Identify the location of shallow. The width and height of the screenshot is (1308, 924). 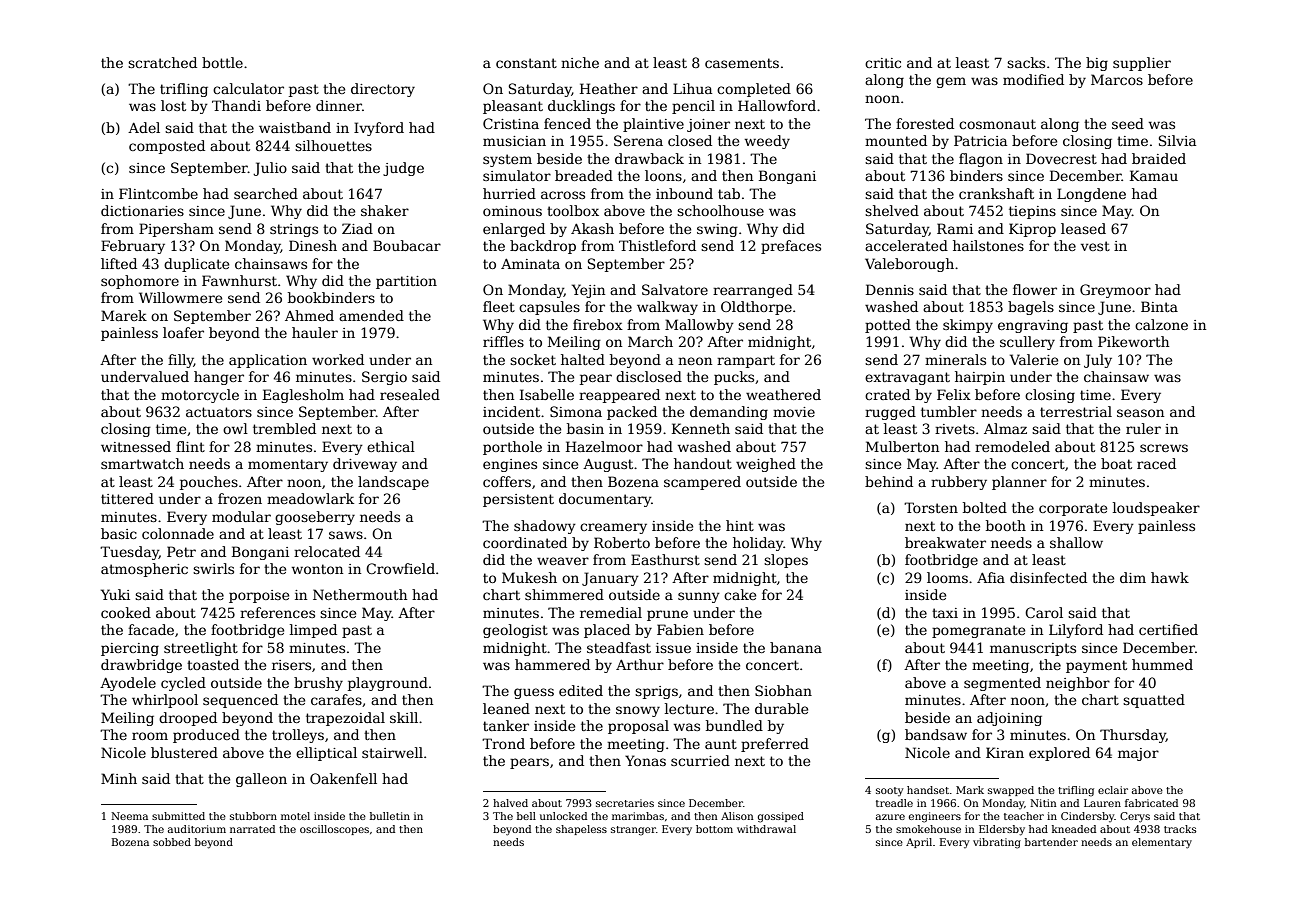
(1076, 542).
